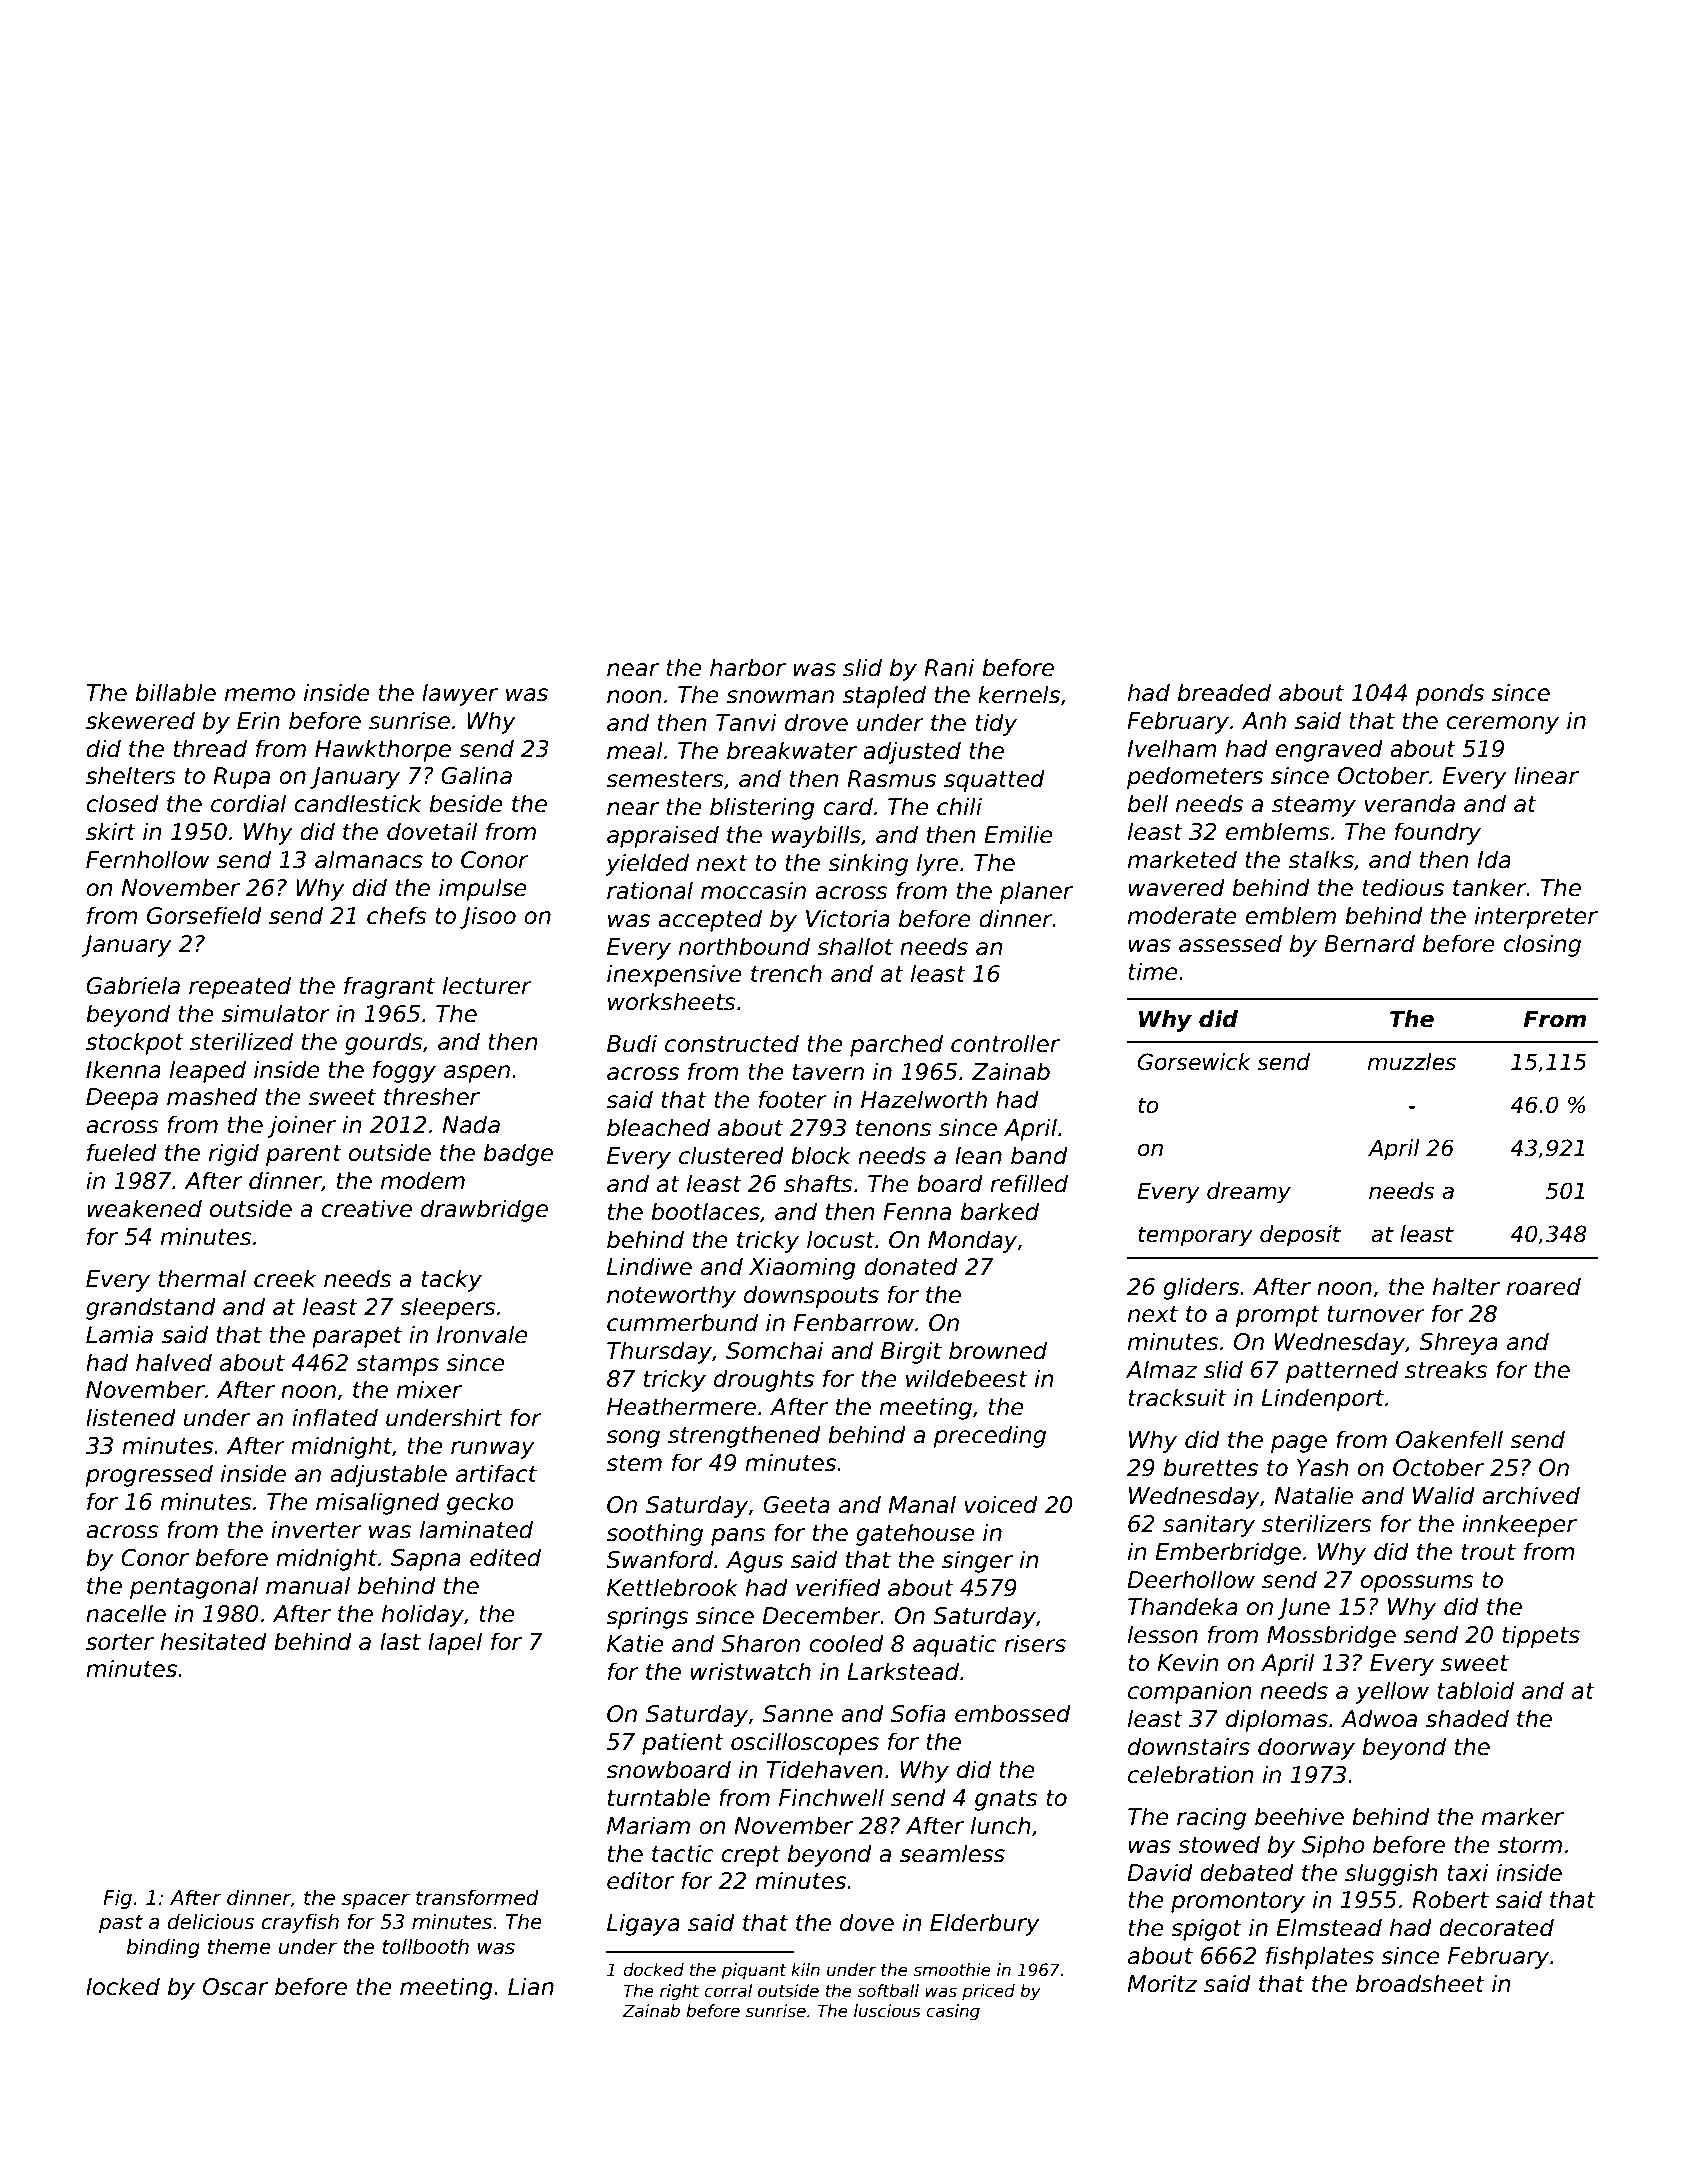  I want to click on Nada, so click(471, 1124).
